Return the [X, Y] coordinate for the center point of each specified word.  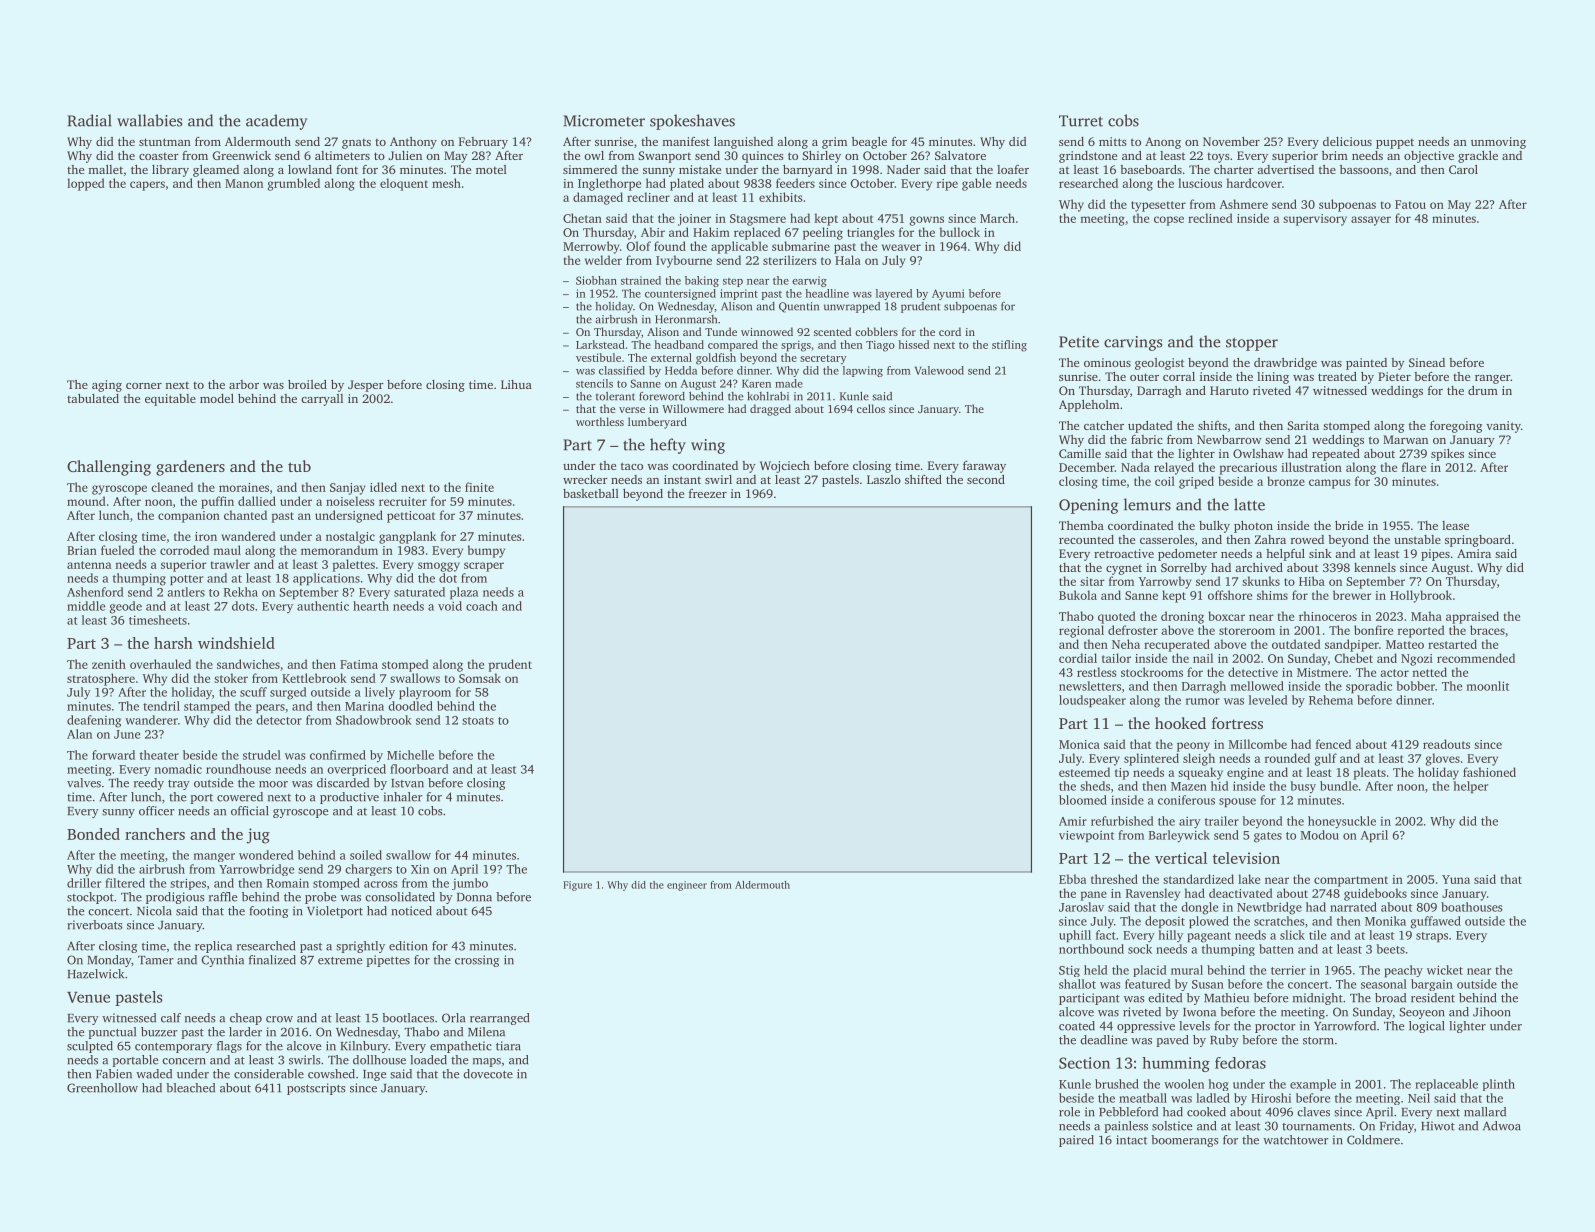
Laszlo [884, 479]
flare [1414, 467]
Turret [1081, 121]
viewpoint [1086, 836]
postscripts [316, 1089]
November [1231, 141]
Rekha [241, 592]
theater [159, 755]
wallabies [149, 120]
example [1313, 1085]
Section [1084, 1063]
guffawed [1435, 922]
